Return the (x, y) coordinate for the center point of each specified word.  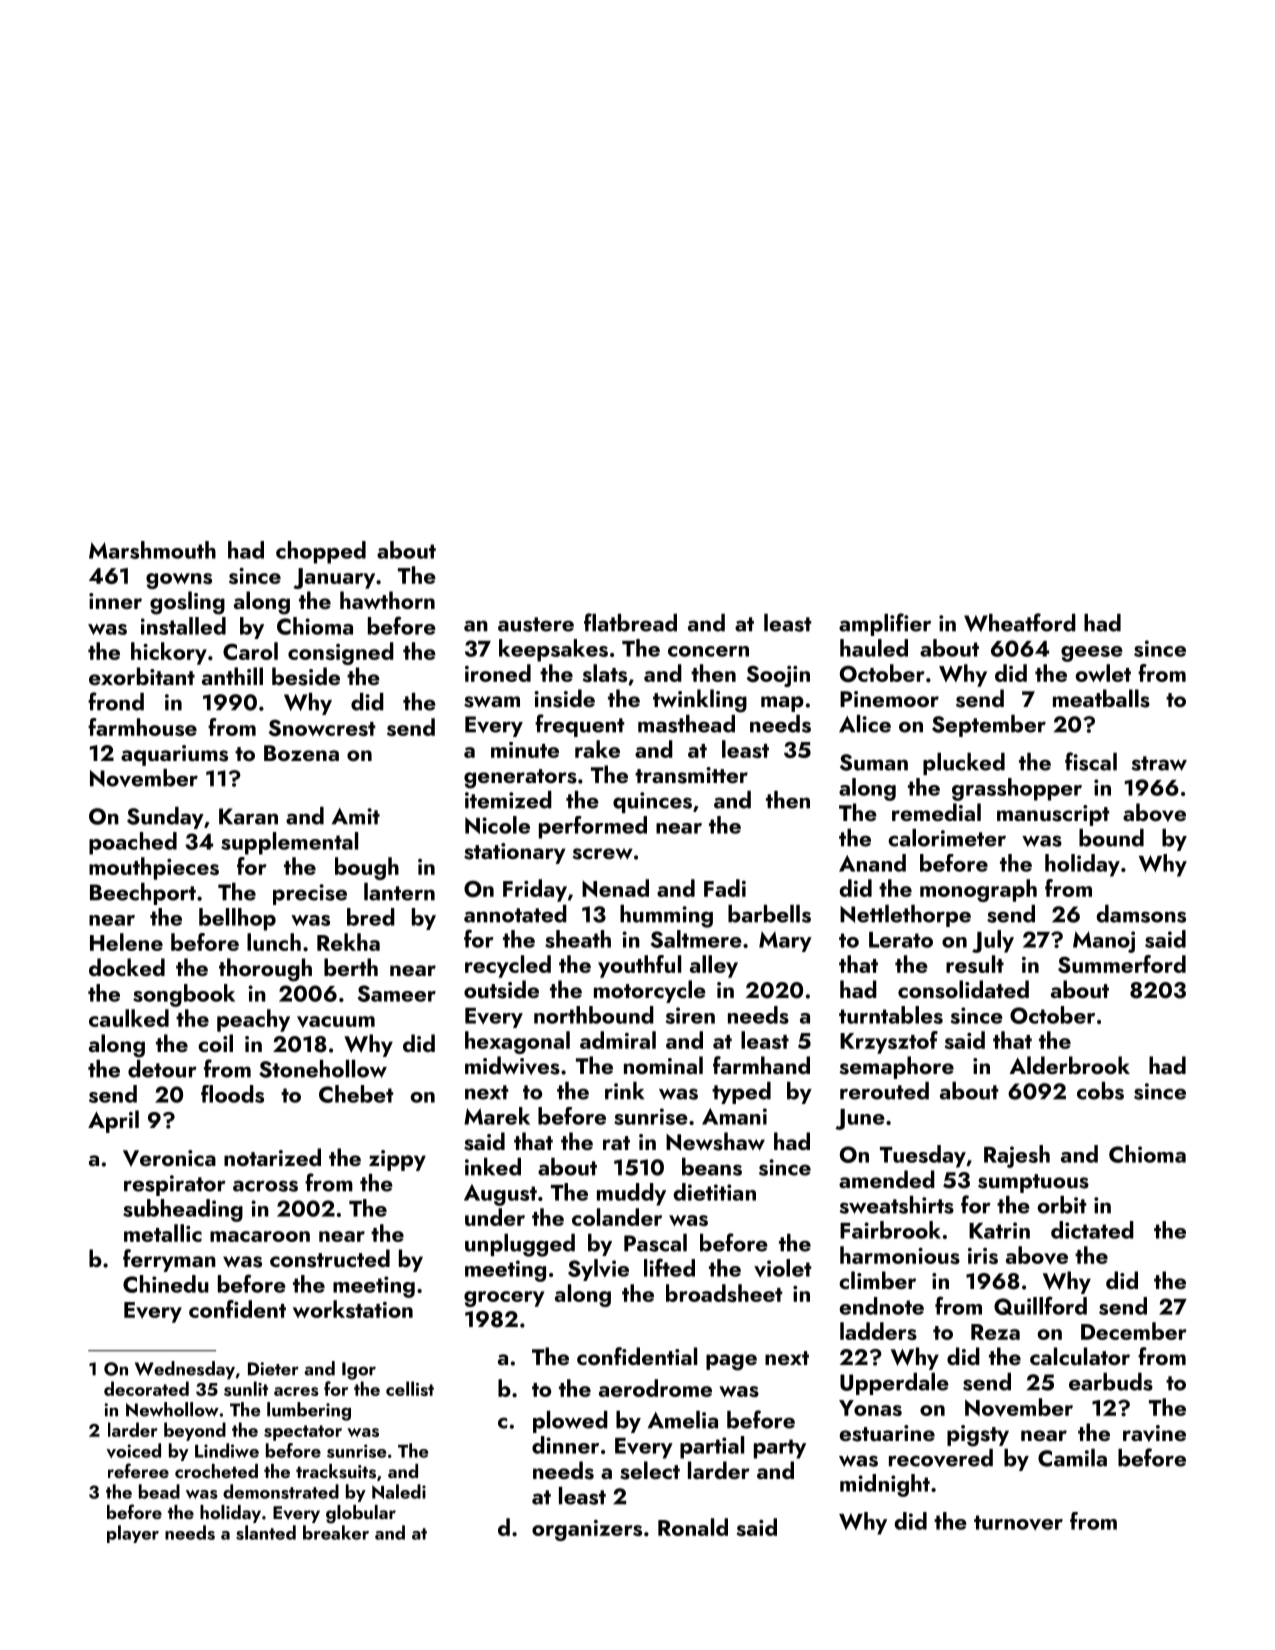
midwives (512, 1065)
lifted (669, 1267)
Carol (250, 651)
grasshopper (1017, 789)
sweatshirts (896, 1205)
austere (536, 624)
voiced (133, 1450)
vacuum (336, 1022)
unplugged (520, 1245)
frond (116, 701)
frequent (580, 725)
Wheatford (1020, 622)
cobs (1100, 1091)
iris (983, 1256)
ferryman (169, 1260)
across (265, 1186)
